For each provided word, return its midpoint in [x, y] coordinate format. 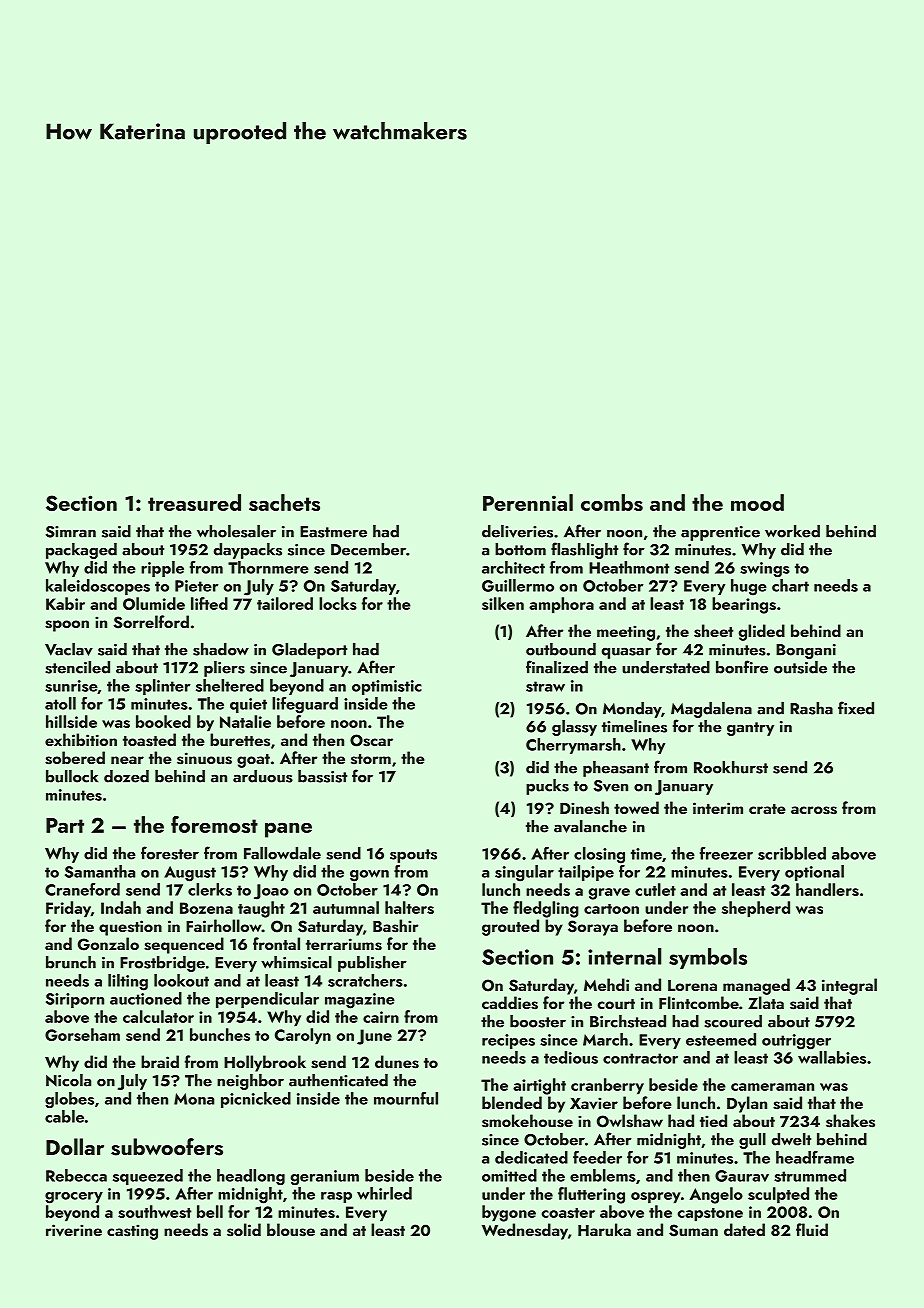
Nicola [68, 1080]
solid [244, 1230]
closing [599, 855]
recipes [508, 1041]
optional [814, 873]
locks [338, 603]
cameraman [772, 1087]
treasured [194, 502]
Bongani [806, 651]
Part [65, 825]
